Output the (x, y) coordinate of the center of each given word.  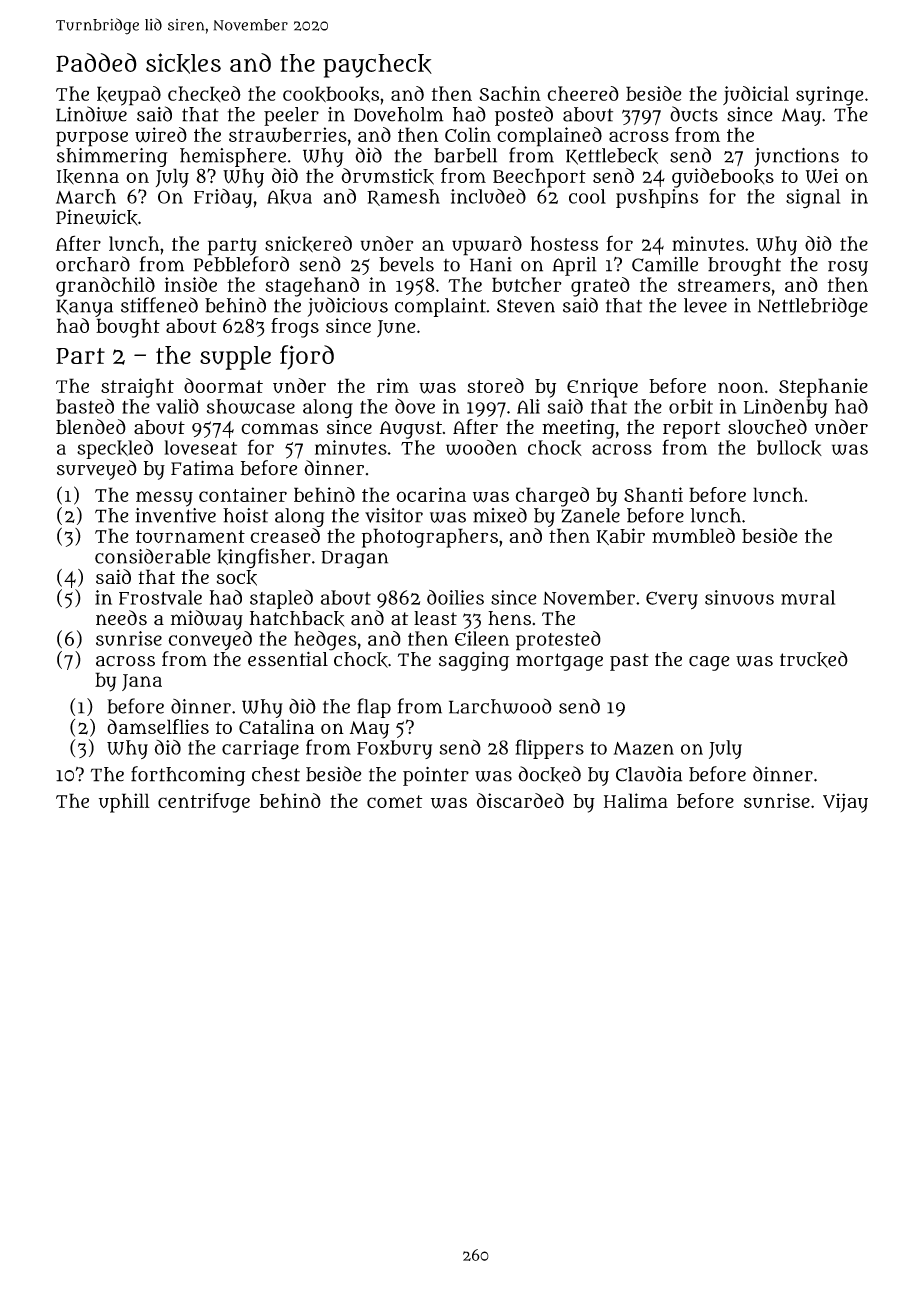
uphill (124, 803)
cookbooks (331, 94)
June (396, 328)
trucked (814, 659)
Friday (223, 198)
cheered (583, 93)
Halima (636, 800)
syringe (829, 96)
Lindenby (785, 408)
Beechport (539, 178)
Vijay (845, 803)
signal (813, 198)
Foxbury (394, 749)
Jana (142, 682)
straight (137, 388)
